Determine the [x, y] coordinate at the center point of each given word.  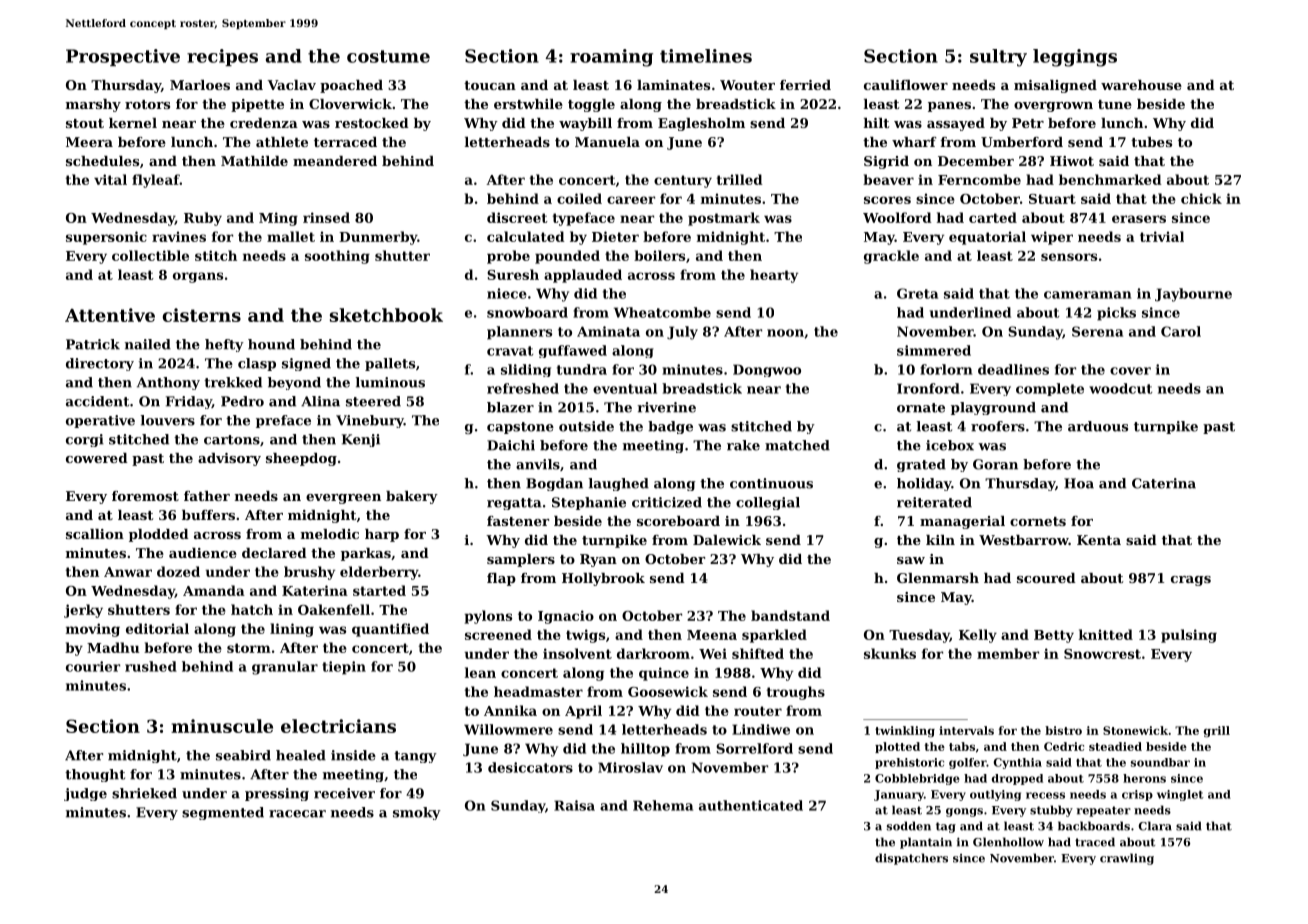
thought [95, 775]
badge [670, 427]
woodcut [1120, 388]
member [1008, 653]
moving [93, 630]
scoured [1046, 578]
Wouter [747, 85]
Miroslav [630, 767]
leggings [1075, 58]
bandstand [790, 615]
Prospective [123, 57]
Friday [189, 402]
